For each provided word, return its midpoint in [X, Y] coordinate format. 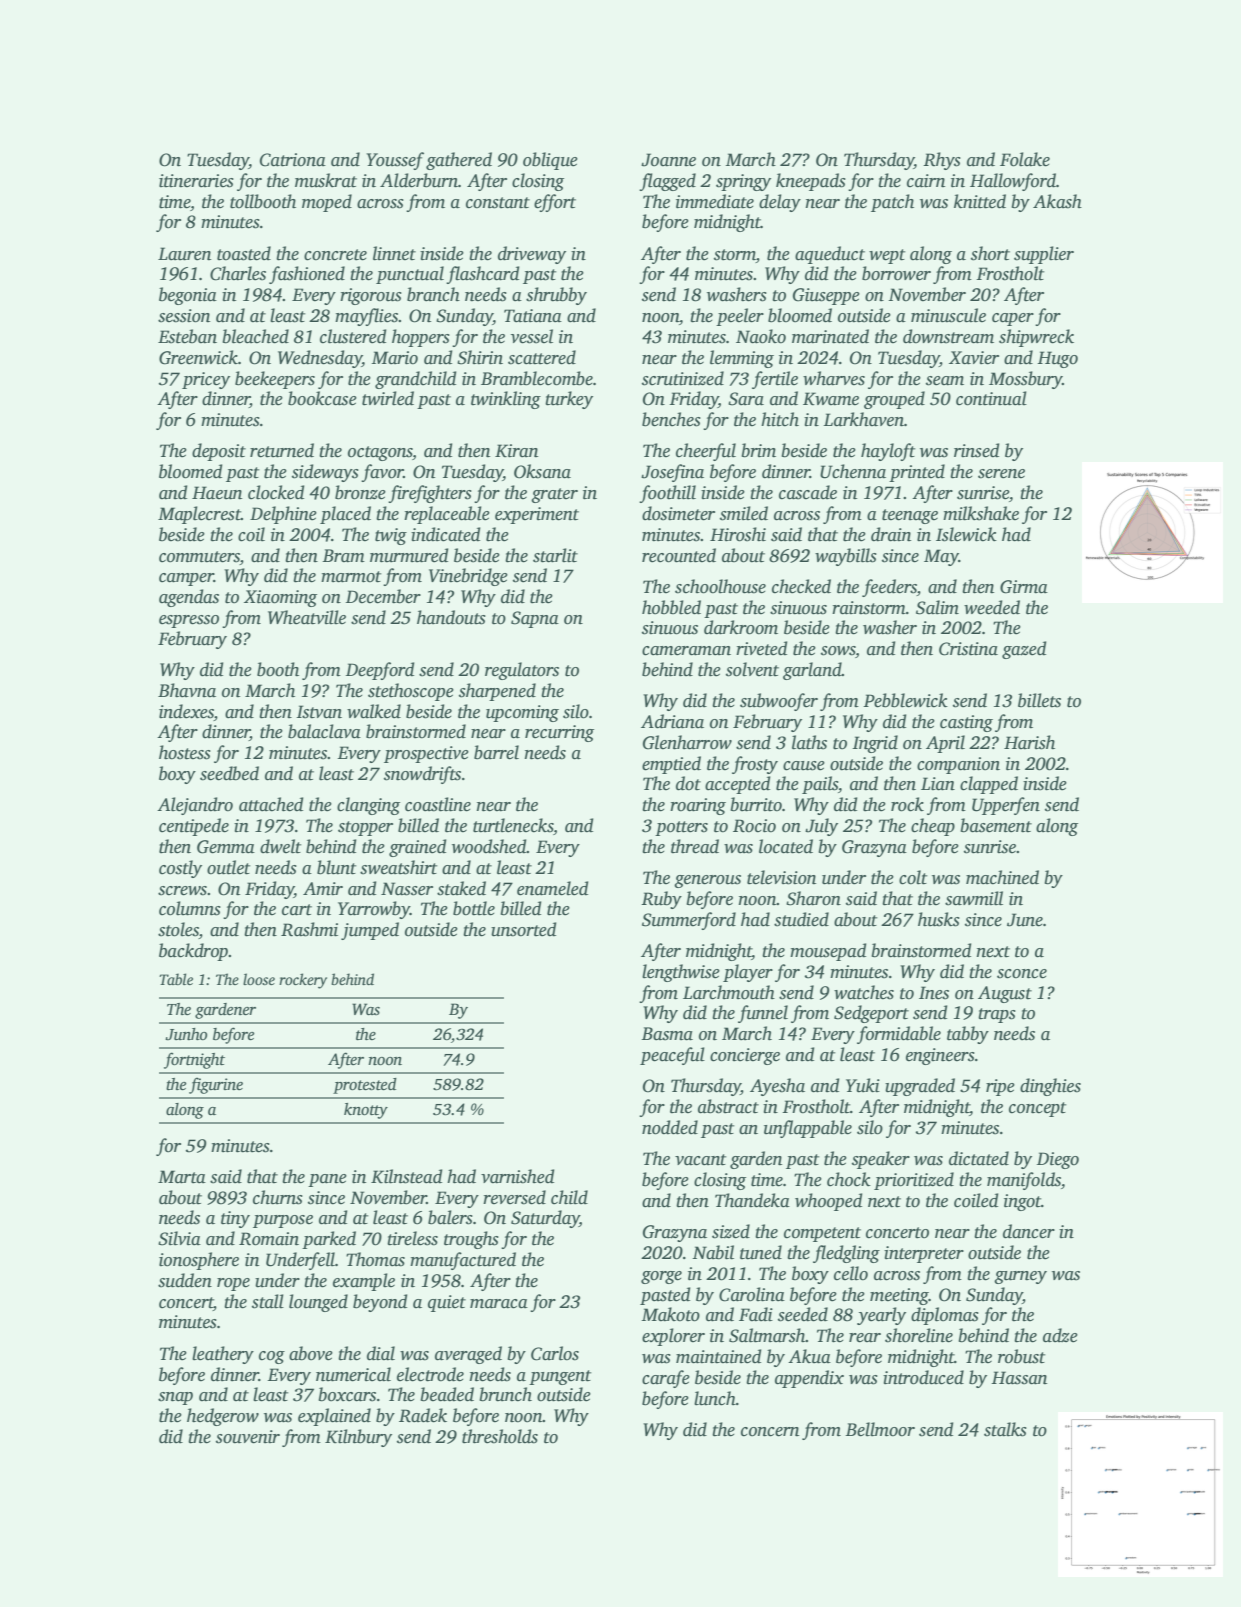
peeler [740, 317]
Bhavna [187, 690]
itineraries [196, 181]
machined [1002, 877]
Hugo [1057, 359]
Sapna [535, 619]
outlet [228, 867]
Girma [1024, 587]
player [748, 973]
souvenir [248, 1437]
